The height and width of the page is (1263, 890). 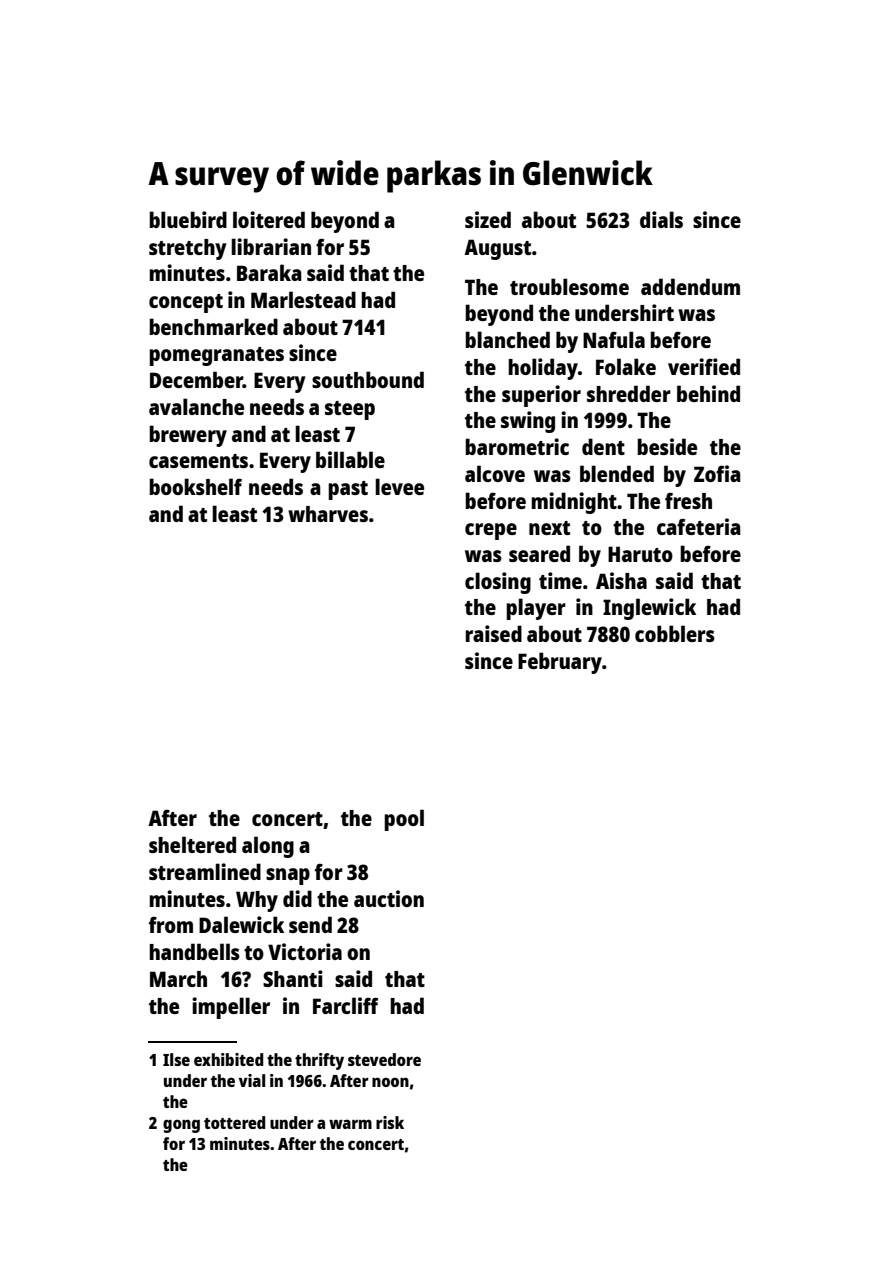 I want to click on Haruto, so click(x=640, y=554).
